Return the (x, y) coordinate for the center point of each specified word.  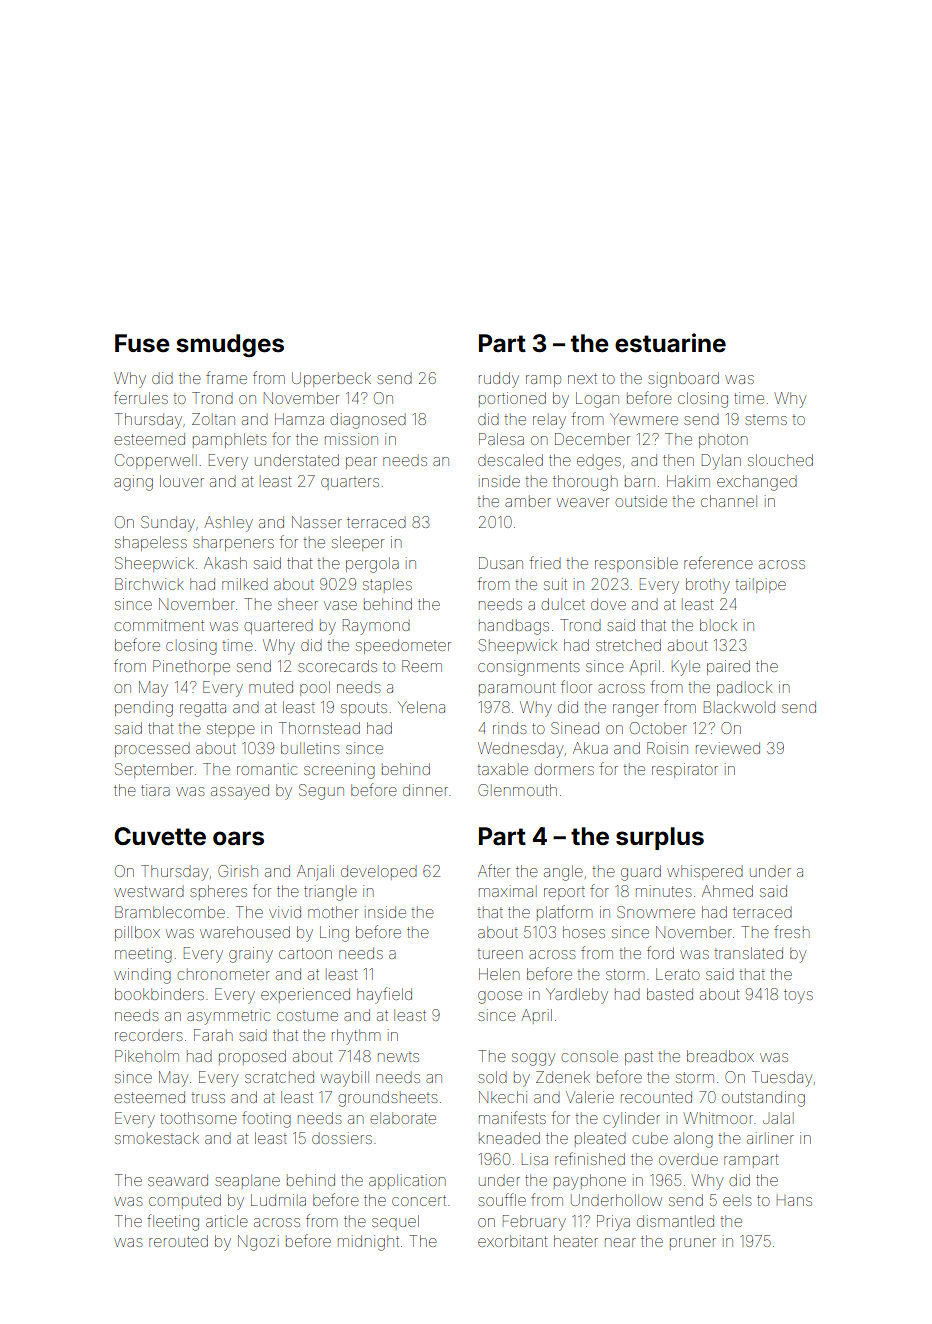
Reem (422, 666)
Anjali (315, 872)
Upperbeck (331, 379)
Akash (225, 563)
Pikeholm (147, 1056)
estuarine (670, 343)
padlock (744, 688)
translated (749, 953)
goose (500, 997)
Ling (334, 934)
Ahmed (727, 891)
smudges (230, 345)
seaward (178, 1180)
